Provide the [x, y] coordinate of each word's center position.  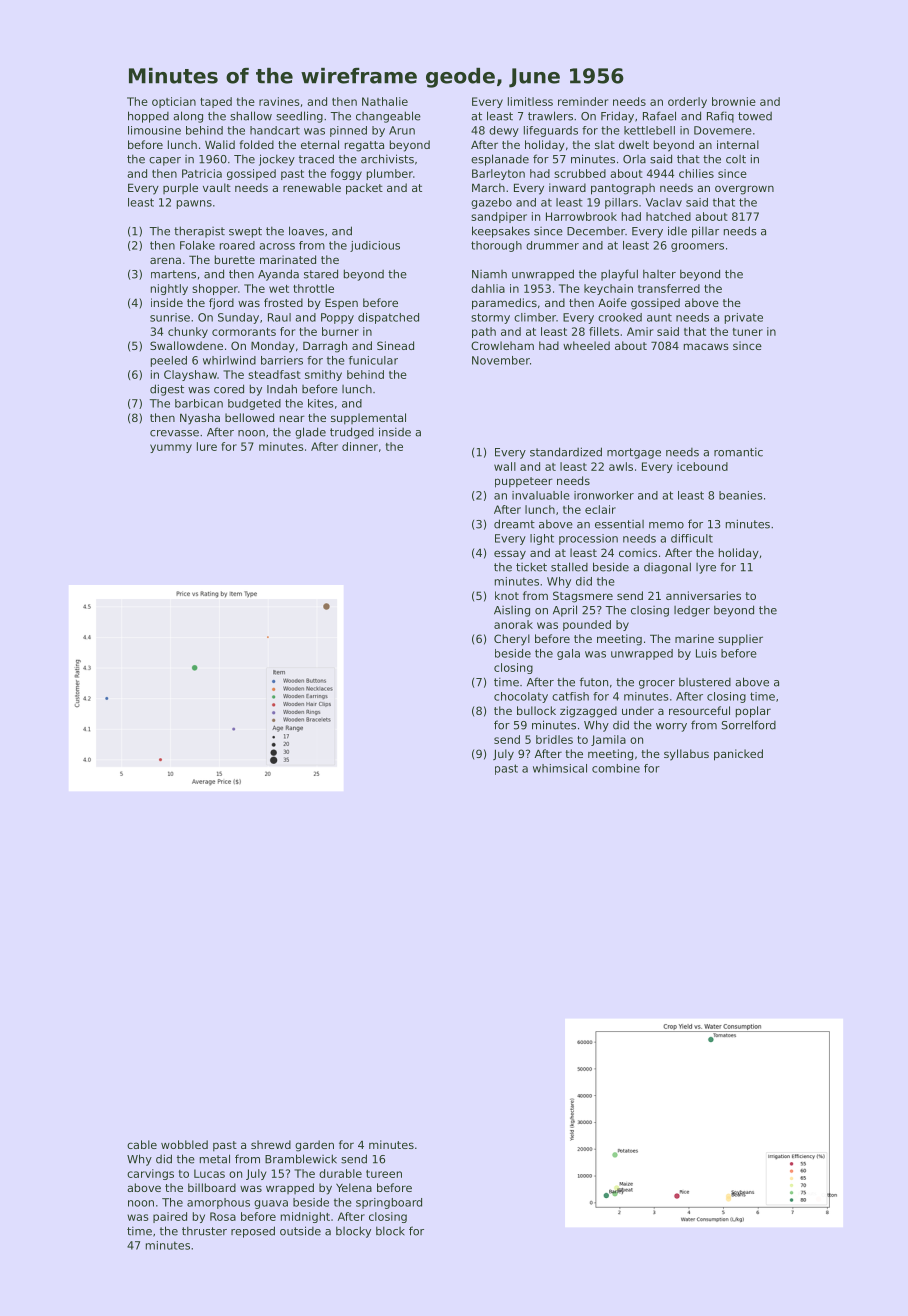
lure [207, 446]
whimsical [560, 768]
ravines [279, 101]
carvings [150, 1174]
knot [507, 595]
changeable [388, 117]
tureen [384, 1174]
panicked [738, 755]
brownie [734, 101]
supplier [740, 640]
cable [142, 1144]
